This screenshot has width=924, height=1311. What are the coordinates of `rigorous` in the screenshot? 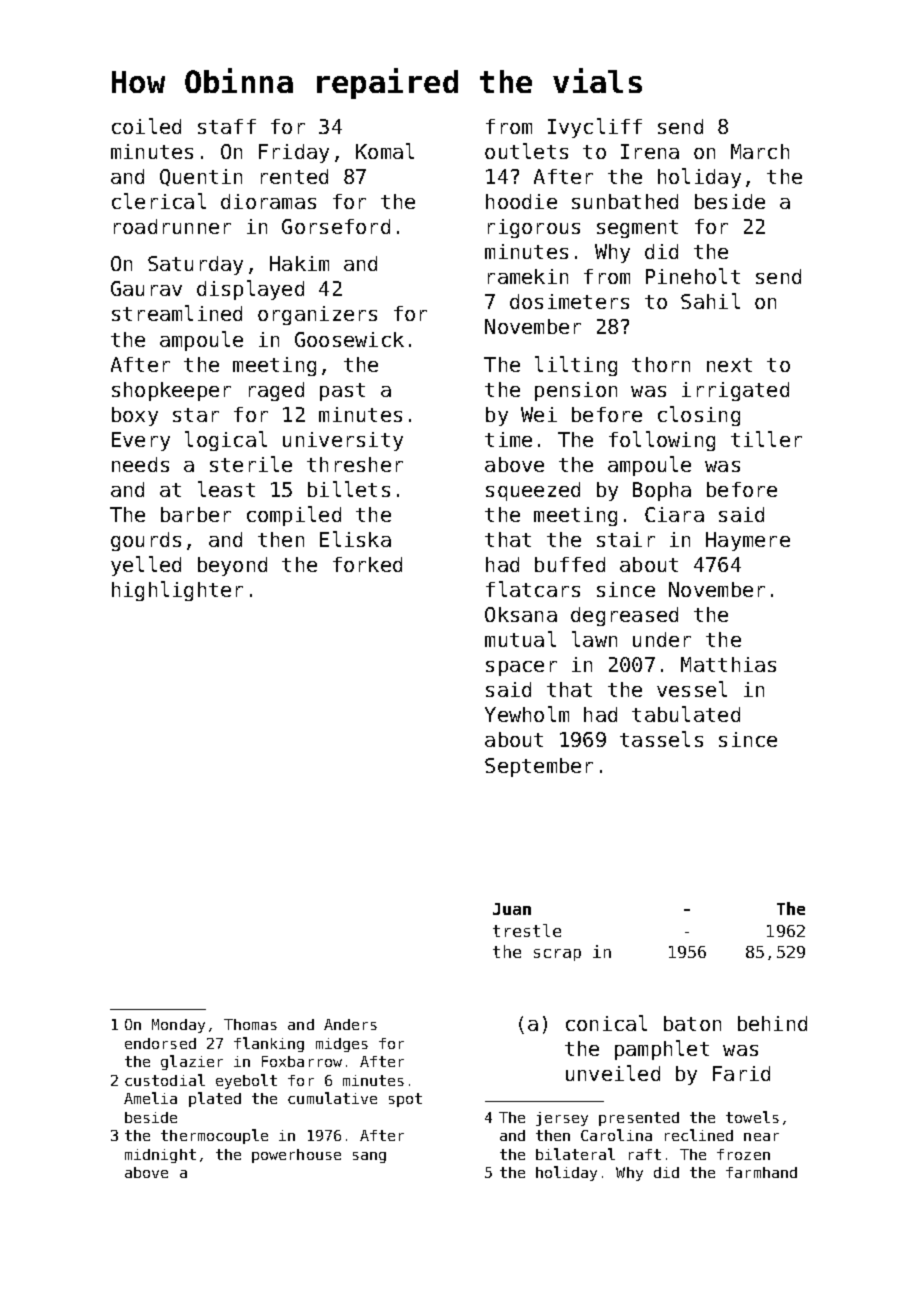 It's located at (534, 228).
